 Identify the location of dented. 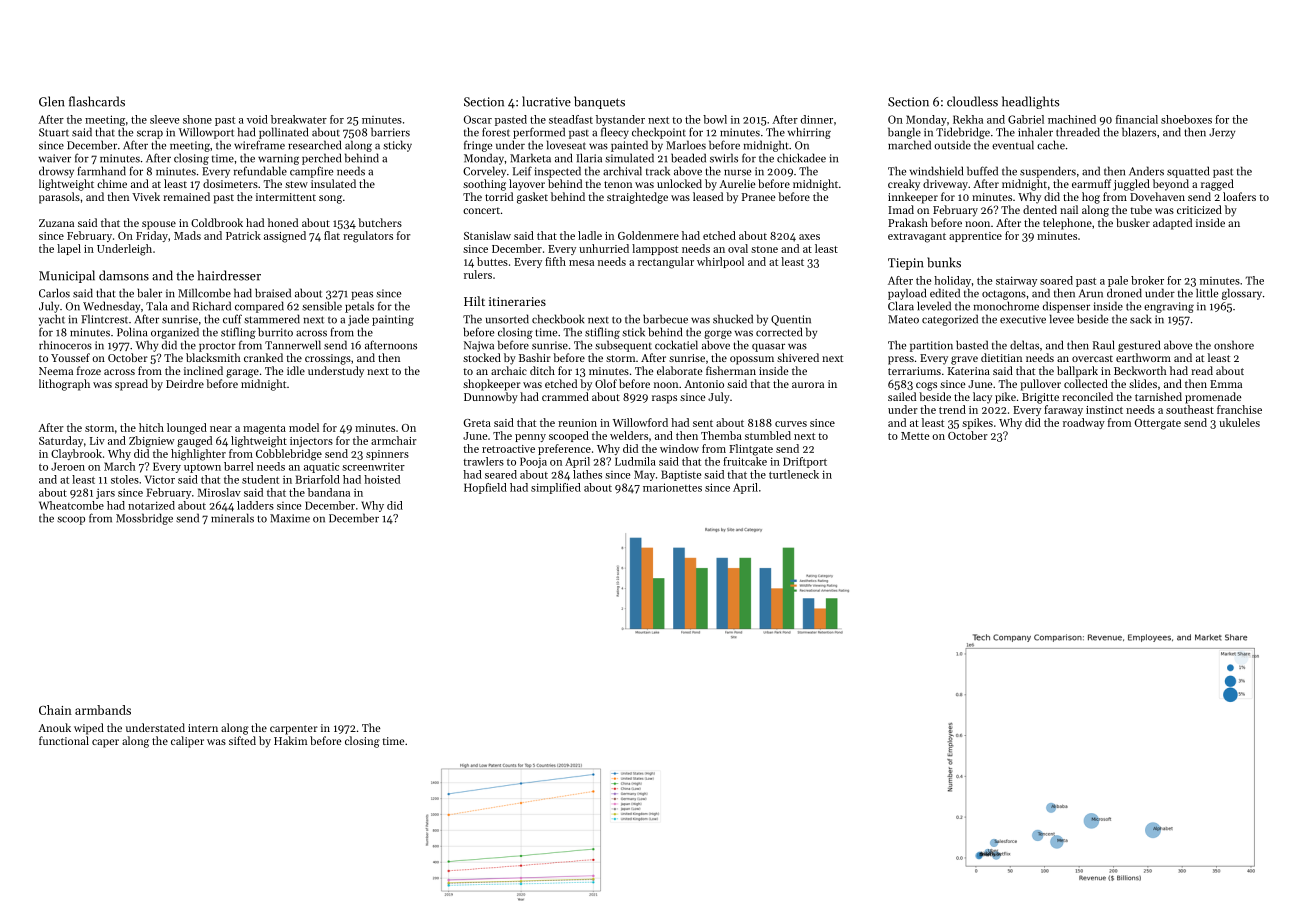
(1040, 209).
